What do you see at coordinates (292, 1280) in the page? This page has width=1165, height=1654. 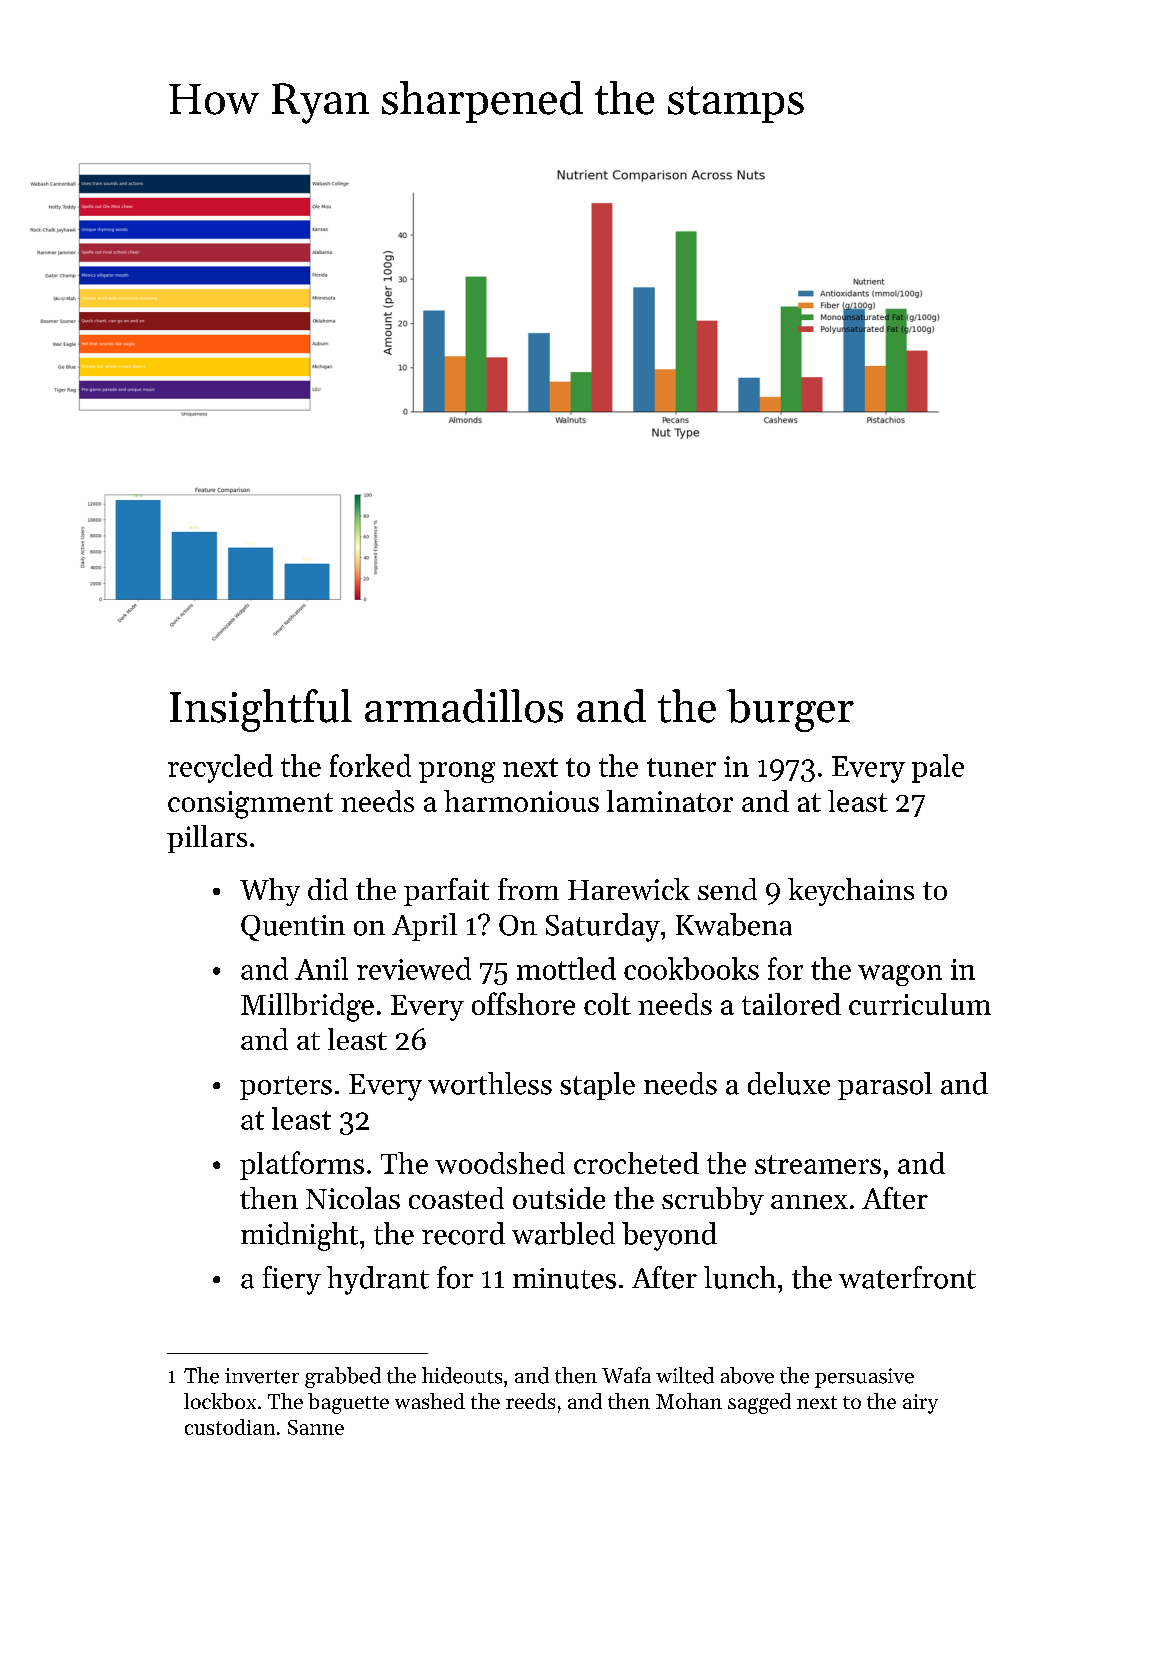 I see `fiery` at bounding box center [292, 1280].
